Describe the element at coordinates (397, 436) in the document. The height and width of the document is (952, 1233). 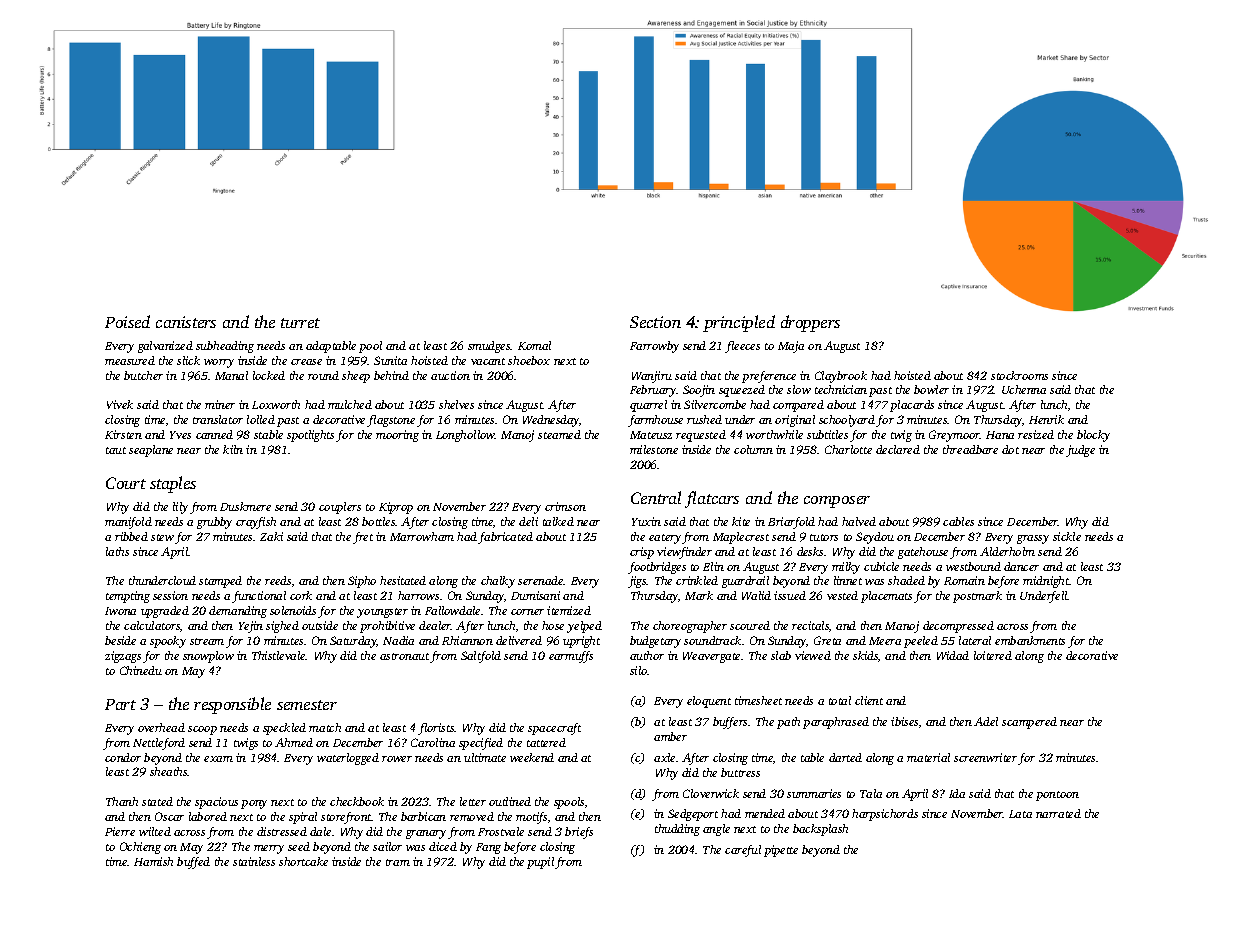
I see `mooring` at that location.
